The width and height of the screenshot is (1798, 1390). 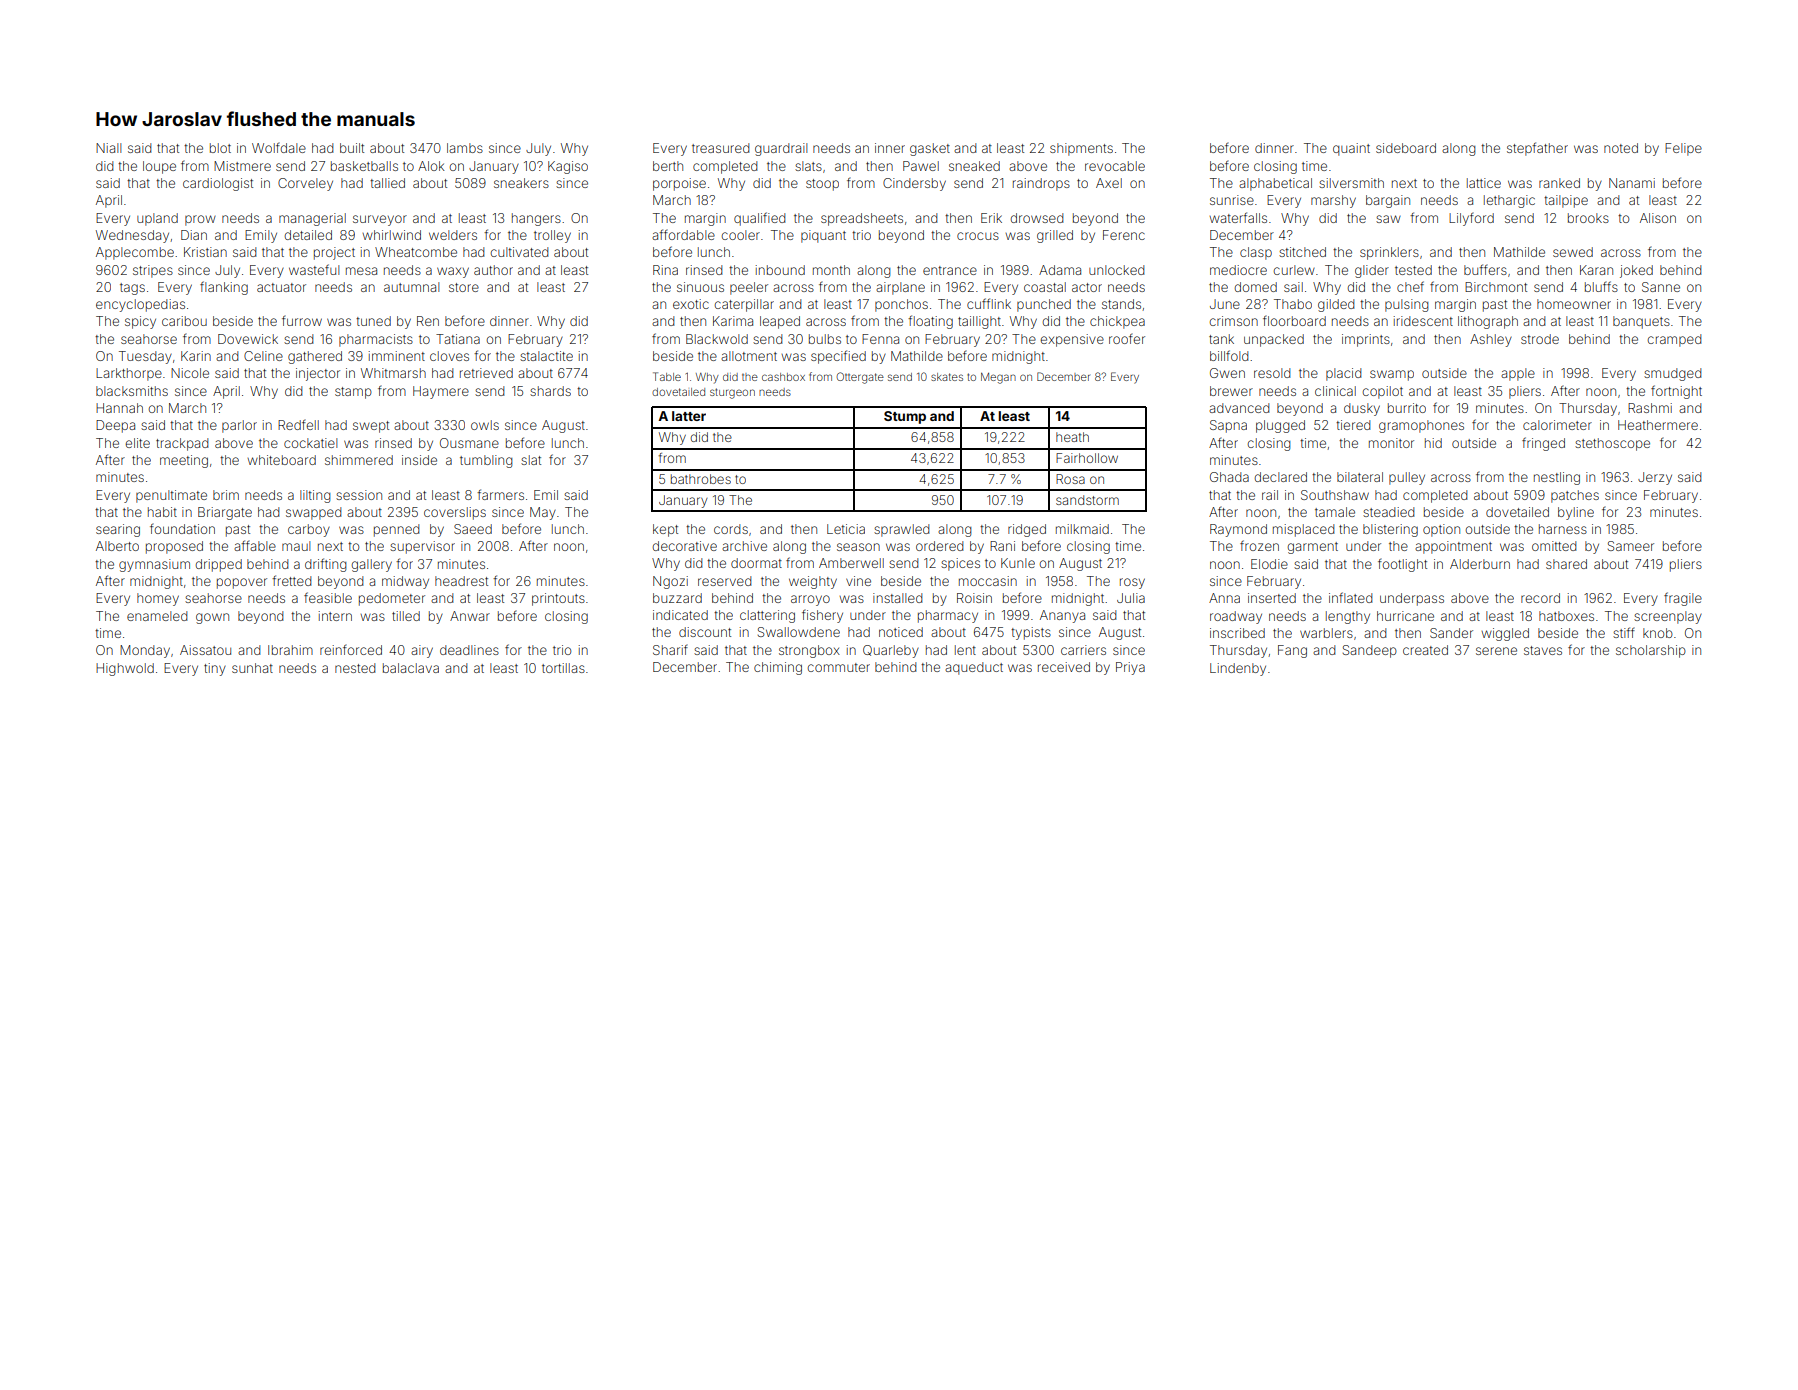 I want to click on Kristian, so click(x=205, y=252).
